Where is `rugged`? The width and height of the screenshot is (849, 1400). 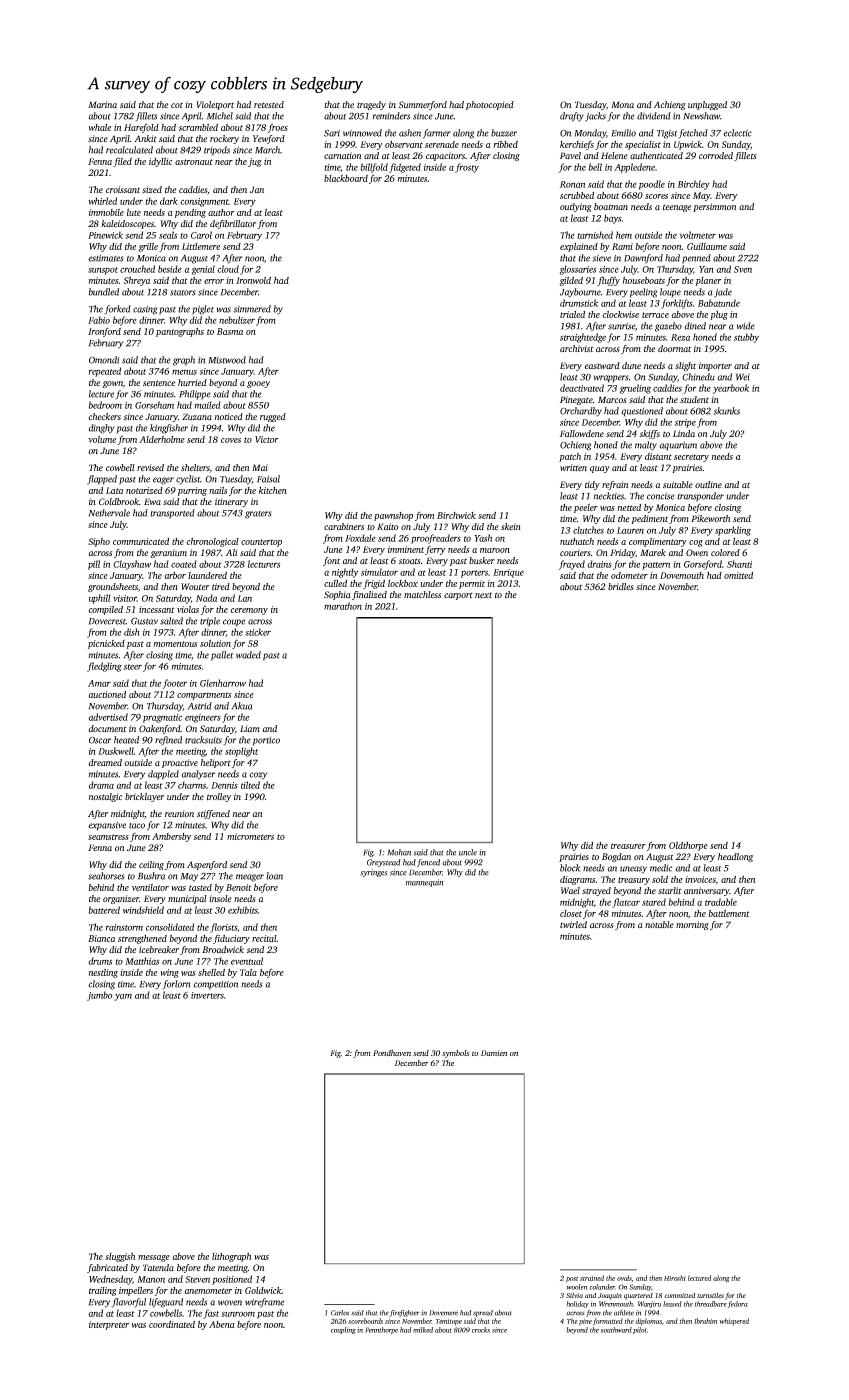 rugged is located at coordinates (273, 417).
